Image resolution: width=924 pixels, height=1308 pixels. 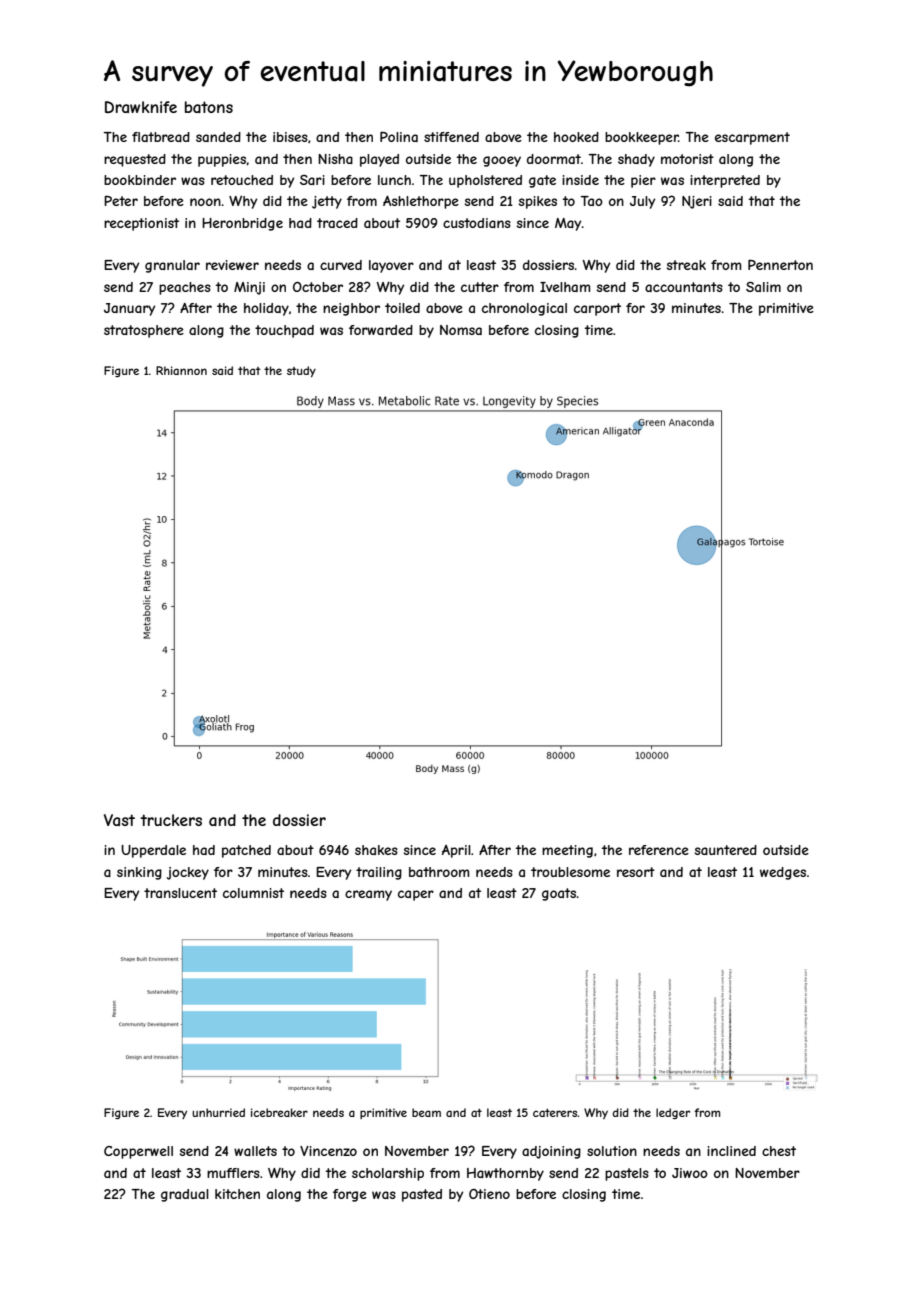 What do you see at coordinates (461, 330) in the screenshot?
I see `Nomsa` at bounding box center [461, 330].
